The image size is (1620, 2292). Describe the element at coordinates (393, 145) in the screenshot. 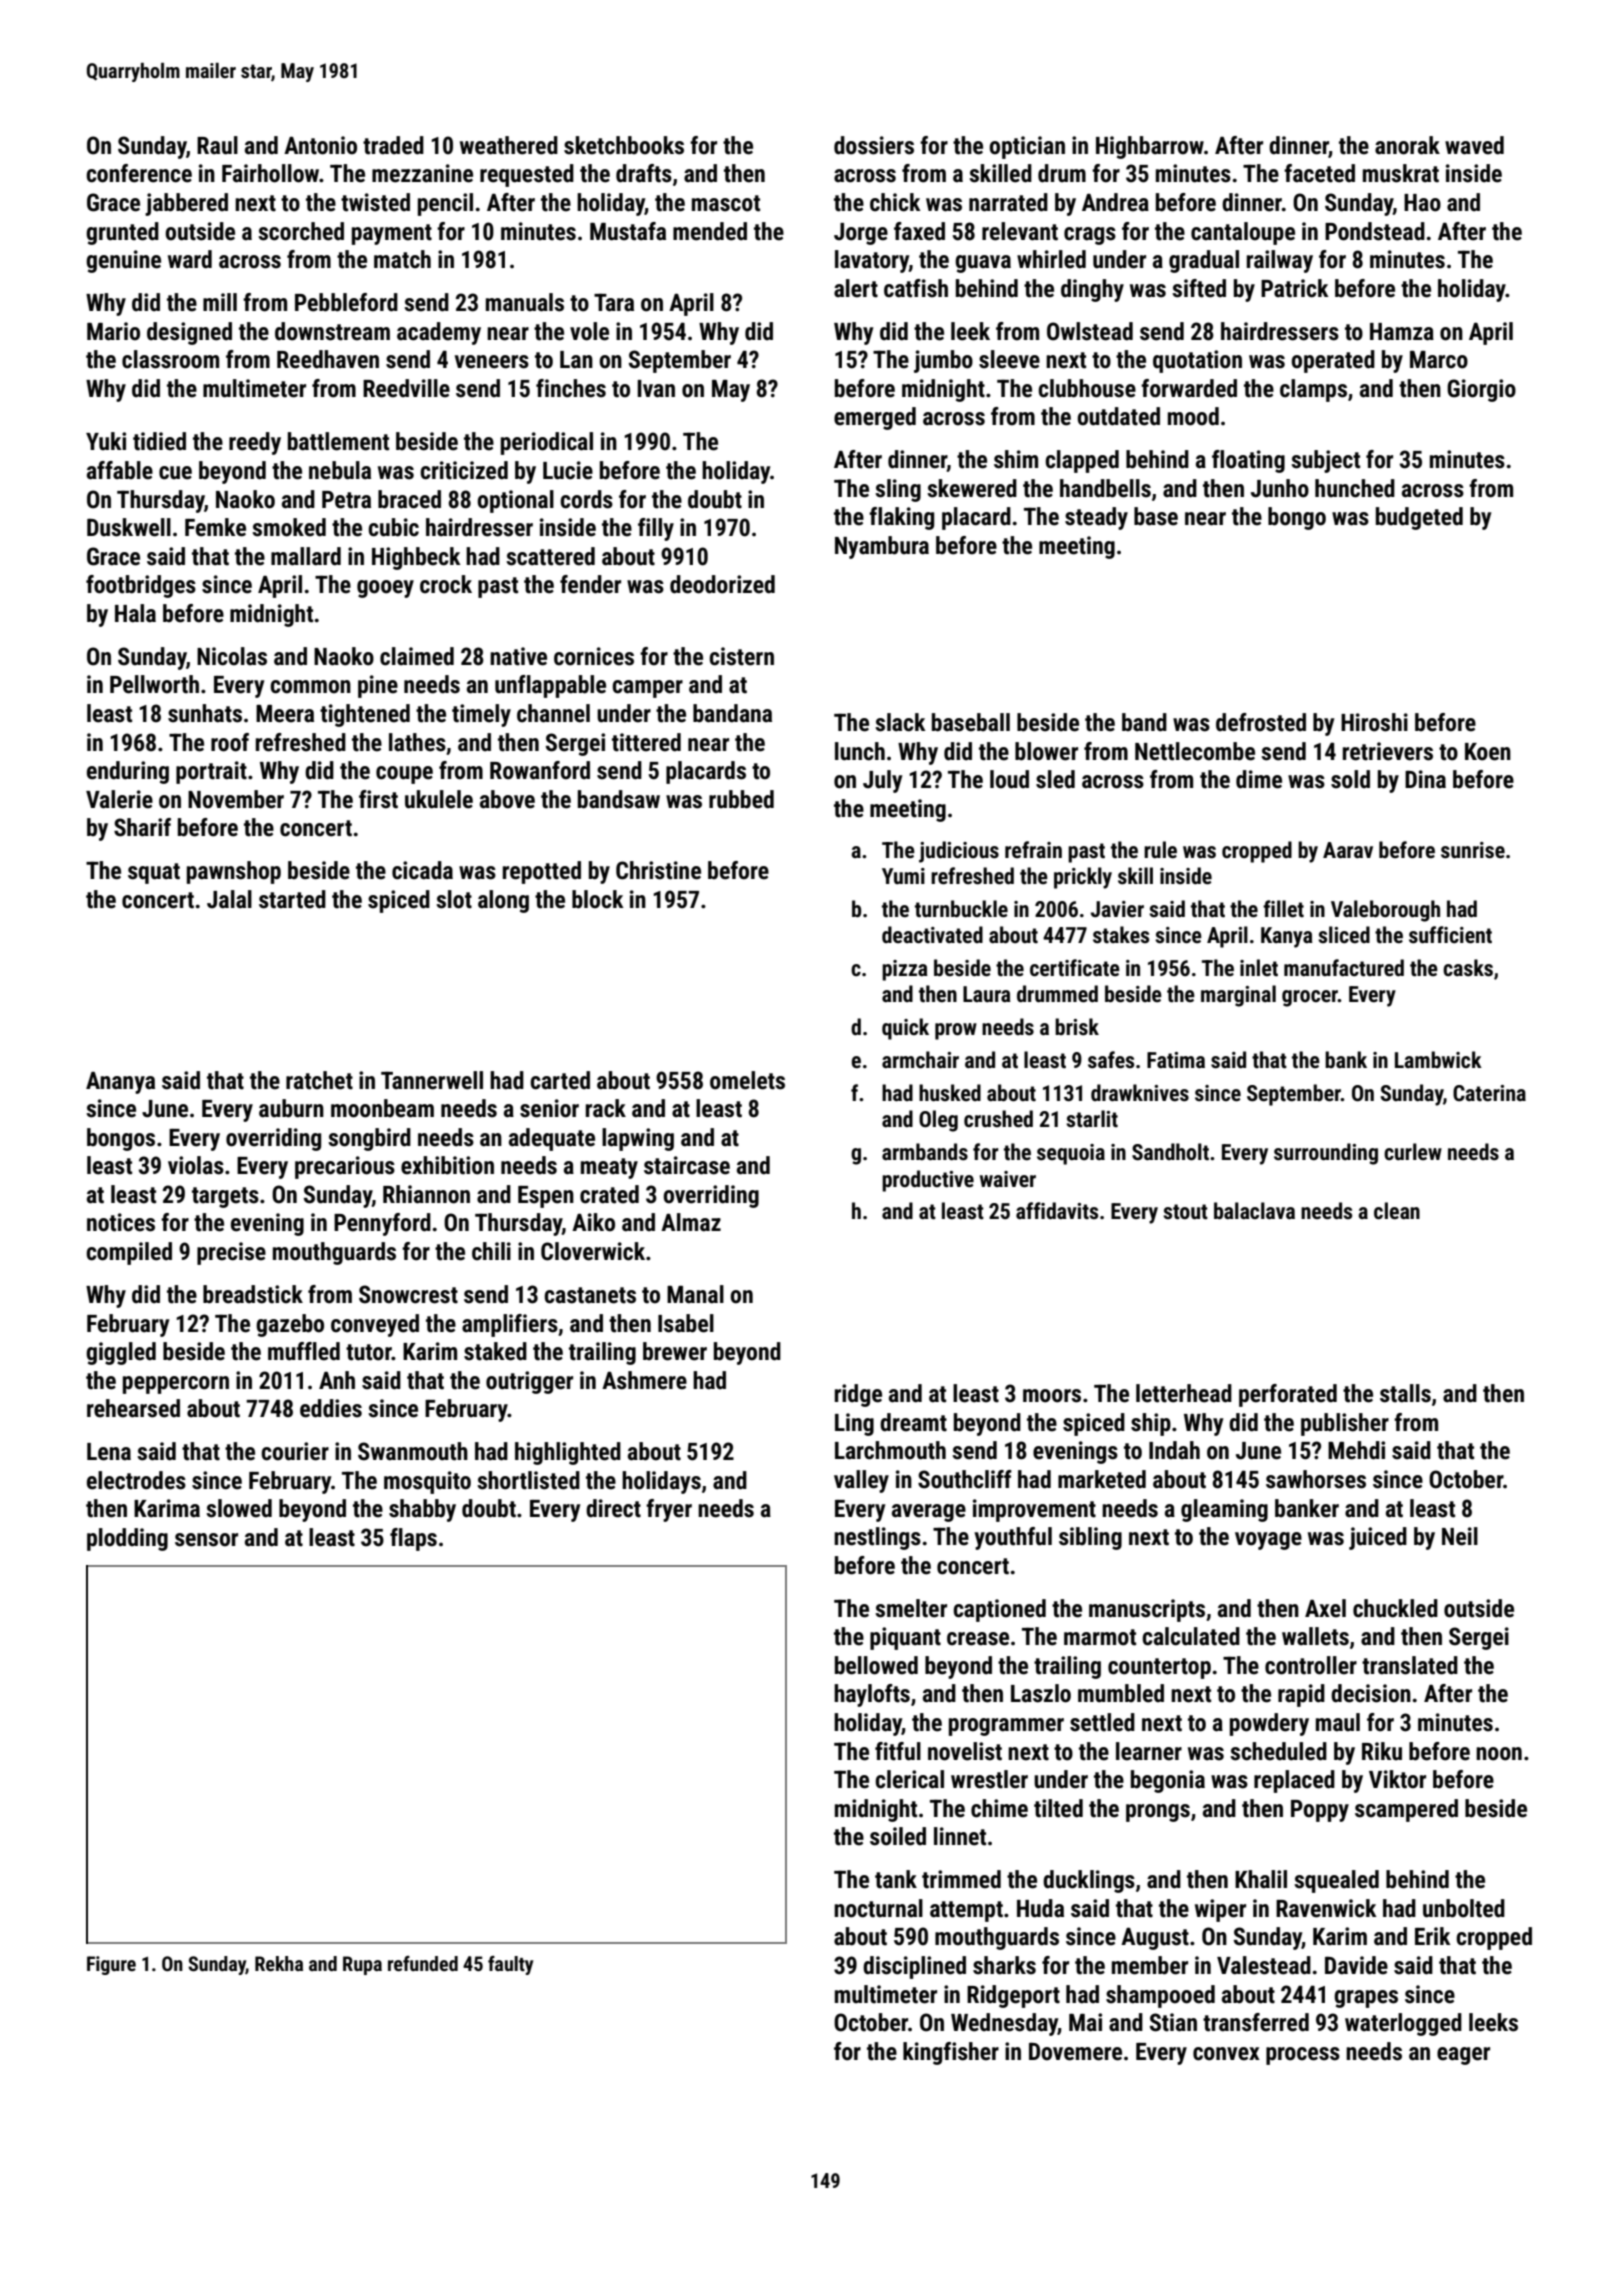

I see `traded` at that location.
